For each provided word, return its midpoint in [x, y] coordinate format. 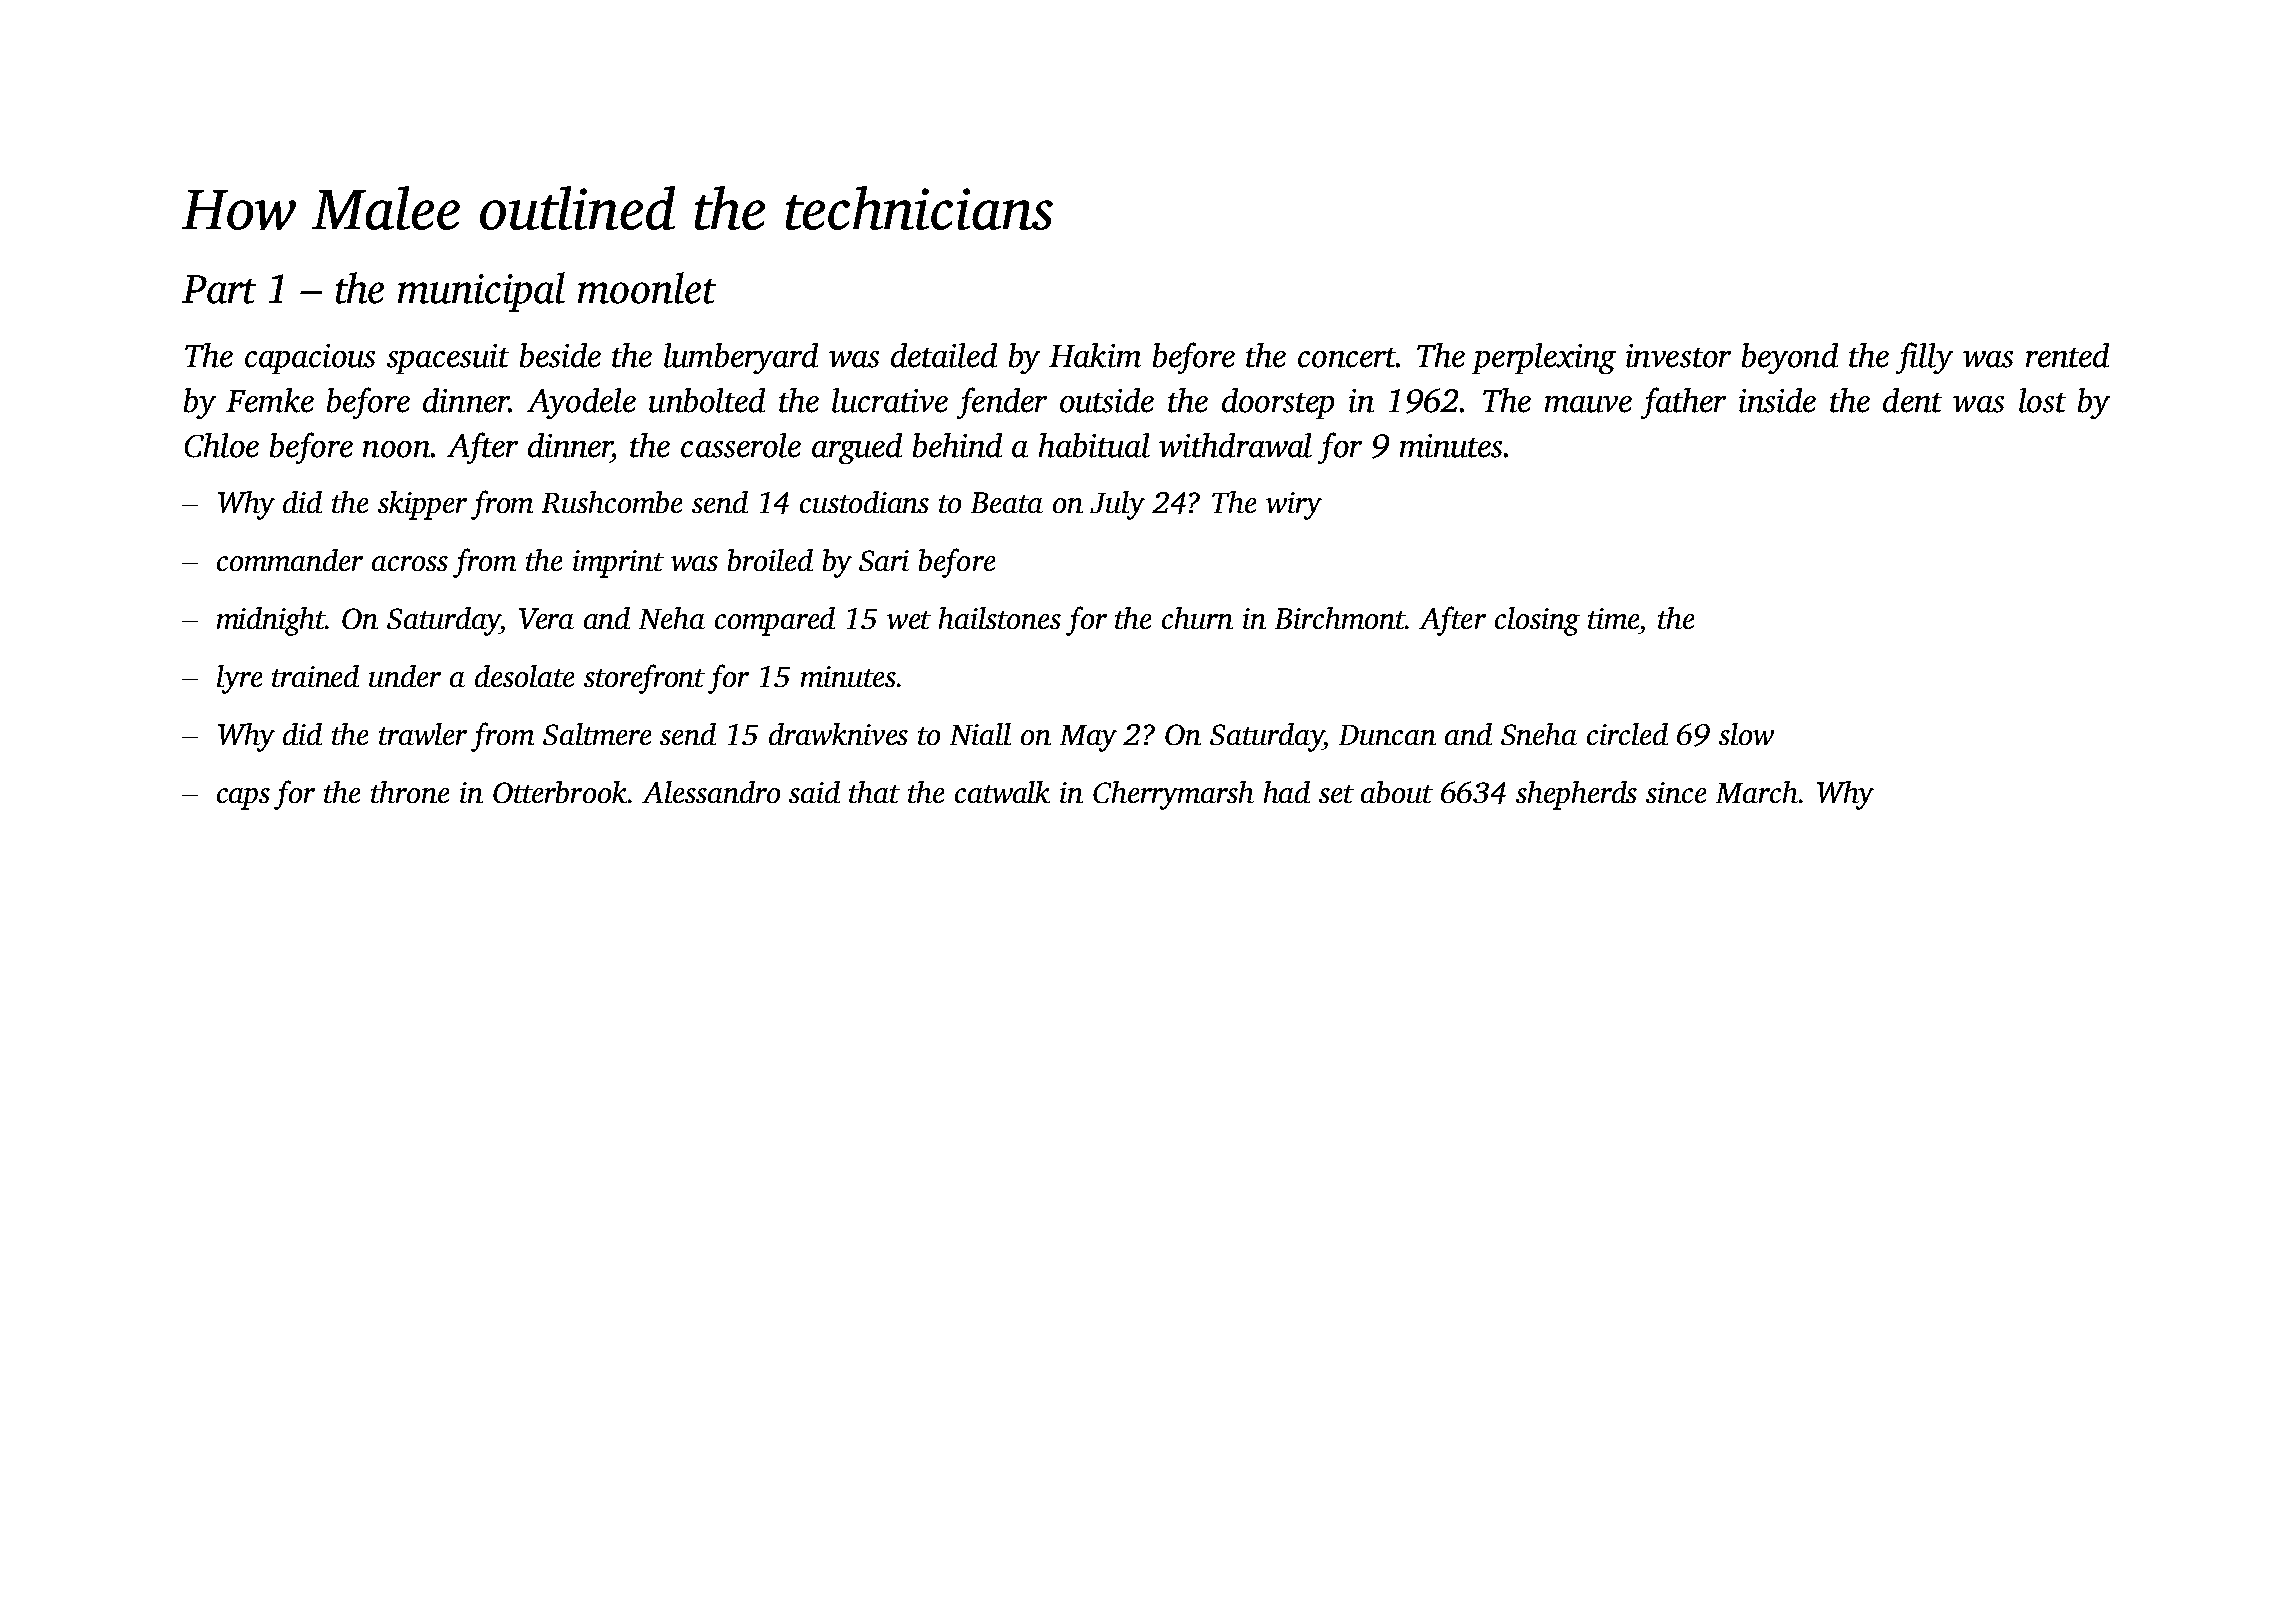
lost [2042, 400]
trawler [423, 734]
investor [1678, 356]
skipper [422, 505]
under [405, 676]
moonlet [647, 288]
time [1613, 618]
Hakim [1095, 355]
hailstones [1000, 618]
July [1117, 505]
